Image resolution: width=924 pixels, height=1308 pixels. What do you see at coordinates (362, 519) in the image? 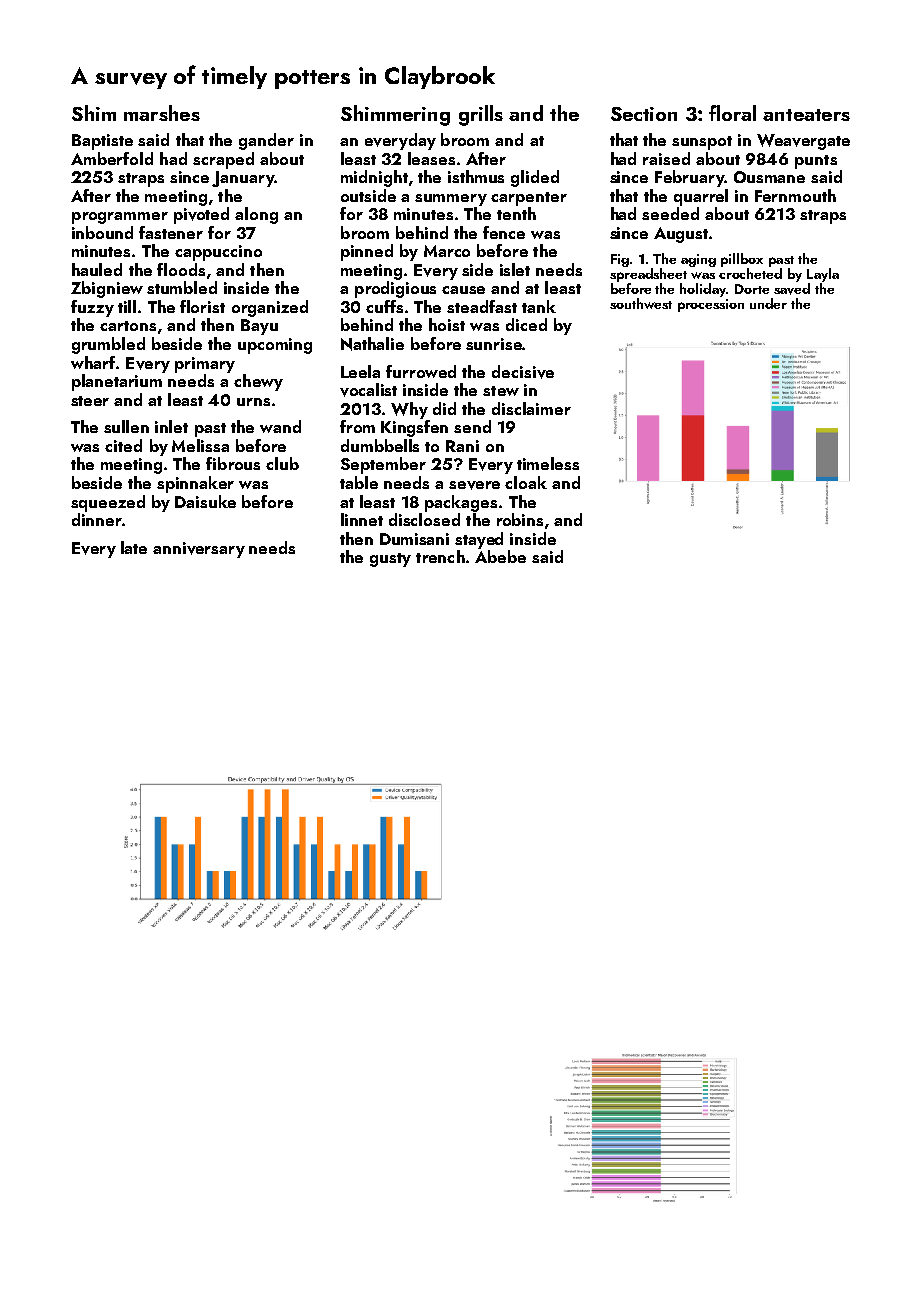
I see `linnet` at bounding box center [362, 519].
